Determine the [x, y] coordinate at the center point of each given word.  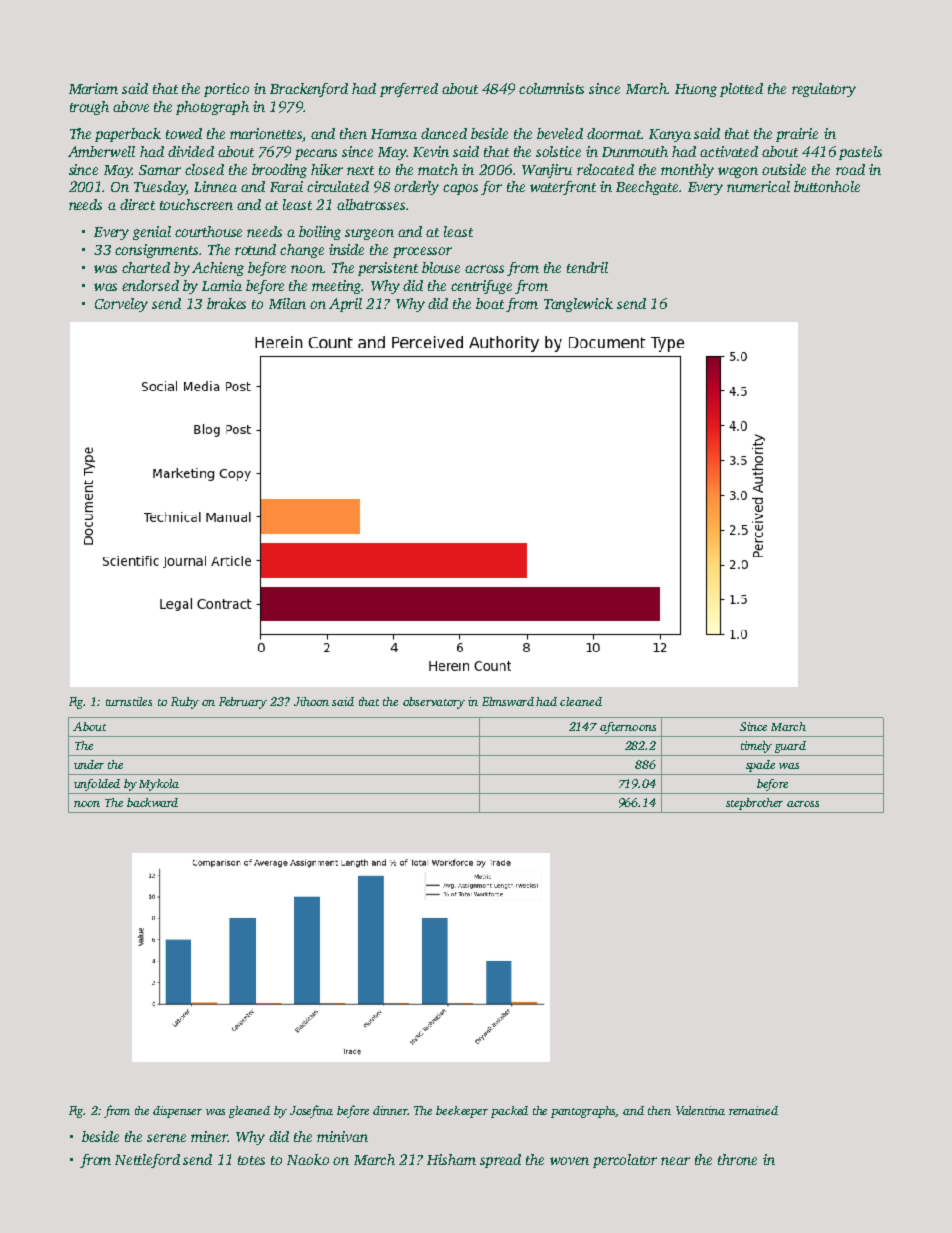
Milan [287, 303]
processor [422, 252]
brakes [226, 303]
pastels [860, 153]
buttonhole [827, 186]
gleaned [249, 1112]
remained [753, 1110]
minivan [342, 1136]
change [302, 251]
